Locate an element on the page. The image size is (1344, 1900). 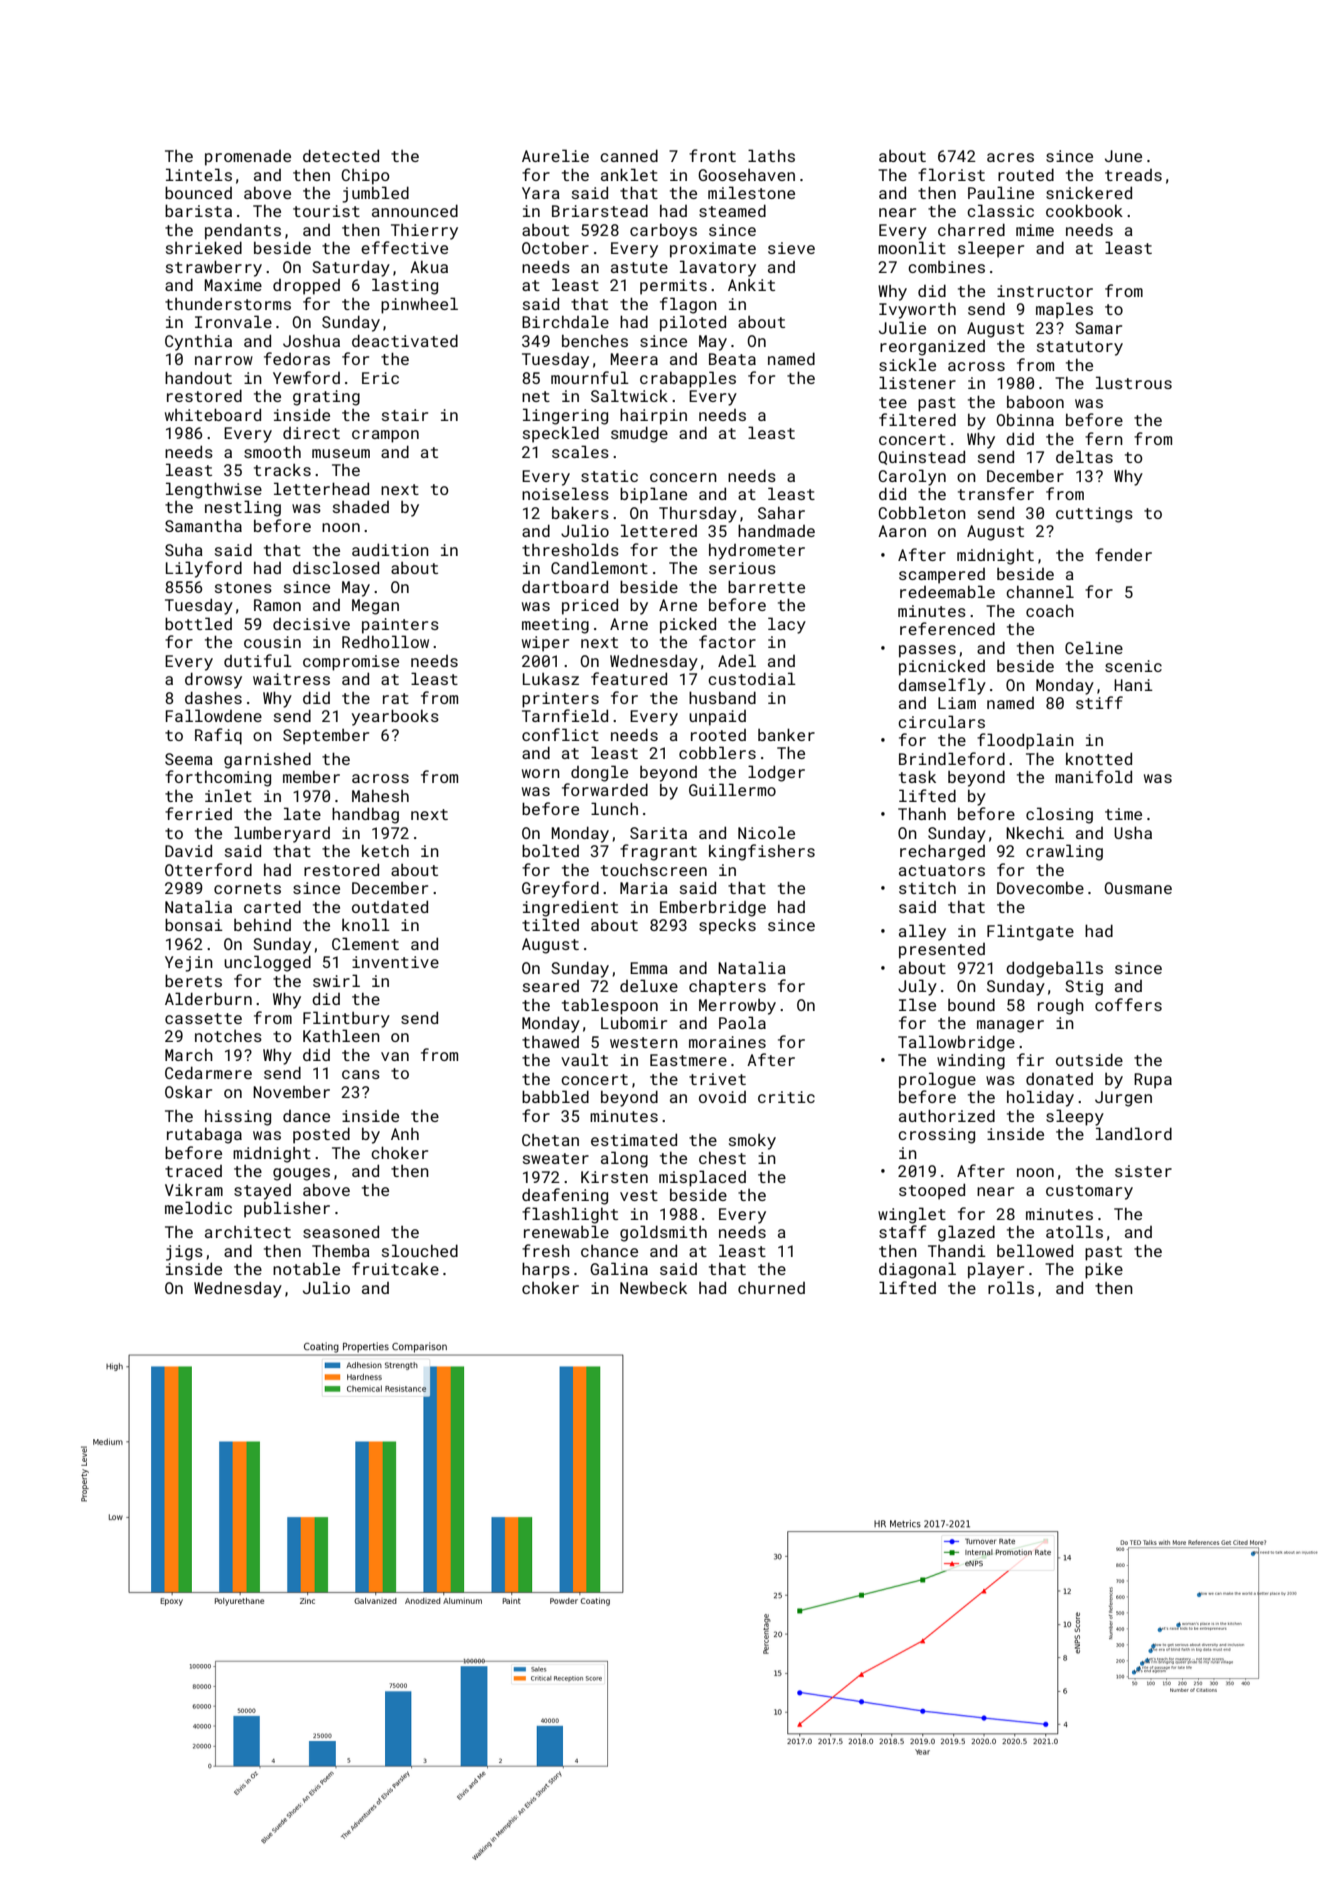
canned is located at coordinates (629, 155).
